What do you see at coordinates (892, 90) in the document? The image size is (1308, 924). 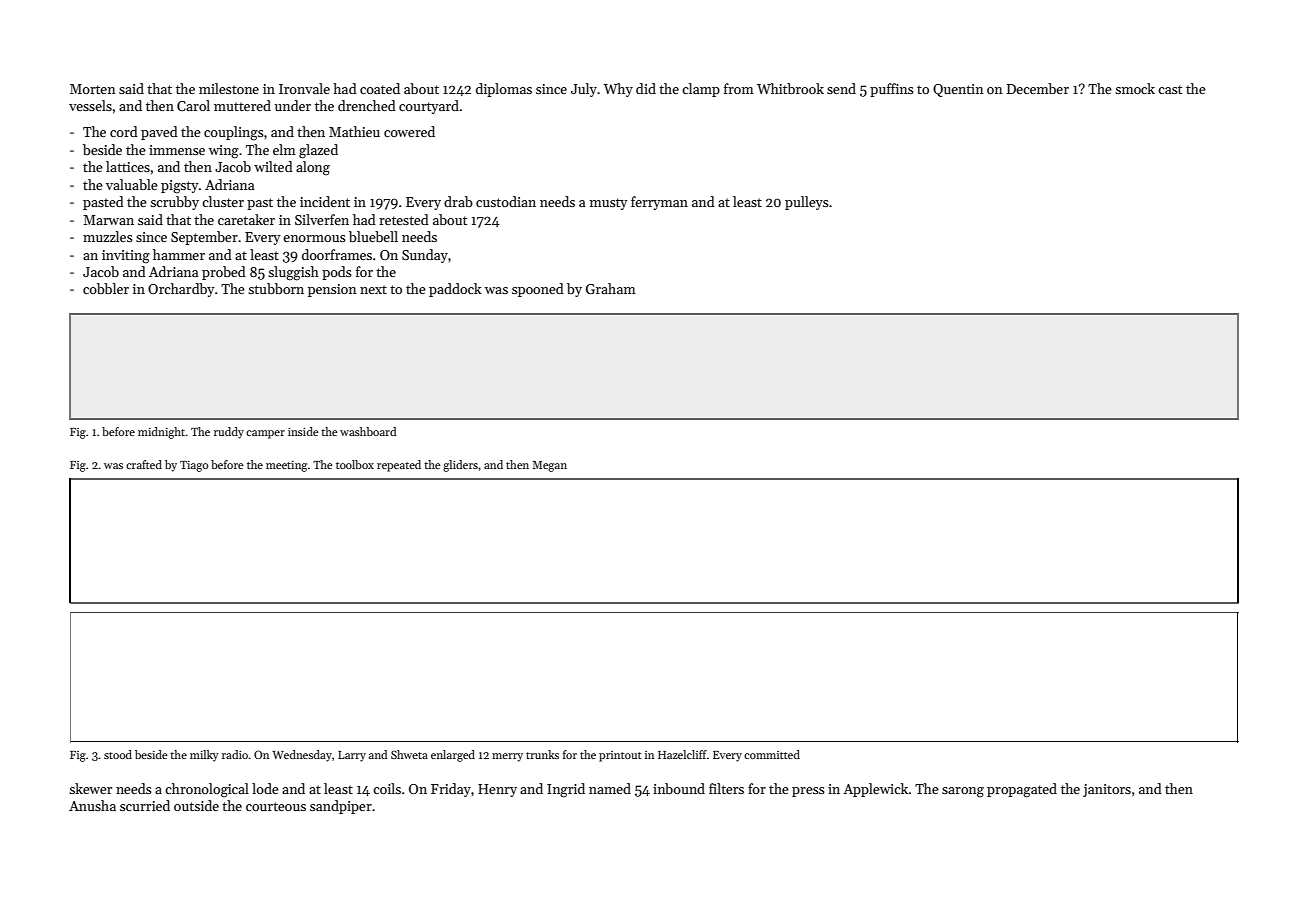 I see `puffins` at bounding box center [892, 90].
